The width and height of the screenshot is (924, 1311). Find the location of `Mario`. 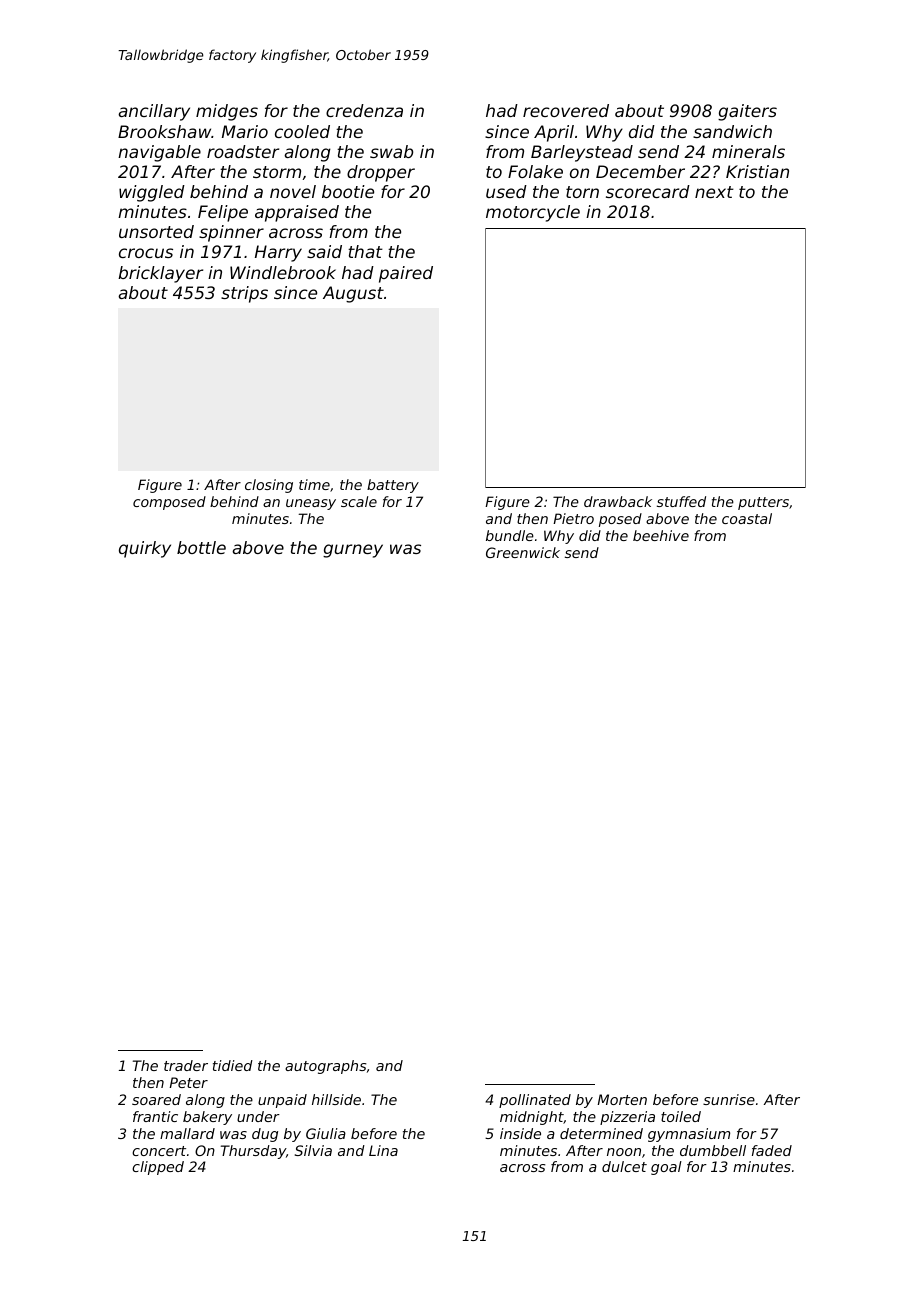

Mario is located at coordinates (245, 131).
